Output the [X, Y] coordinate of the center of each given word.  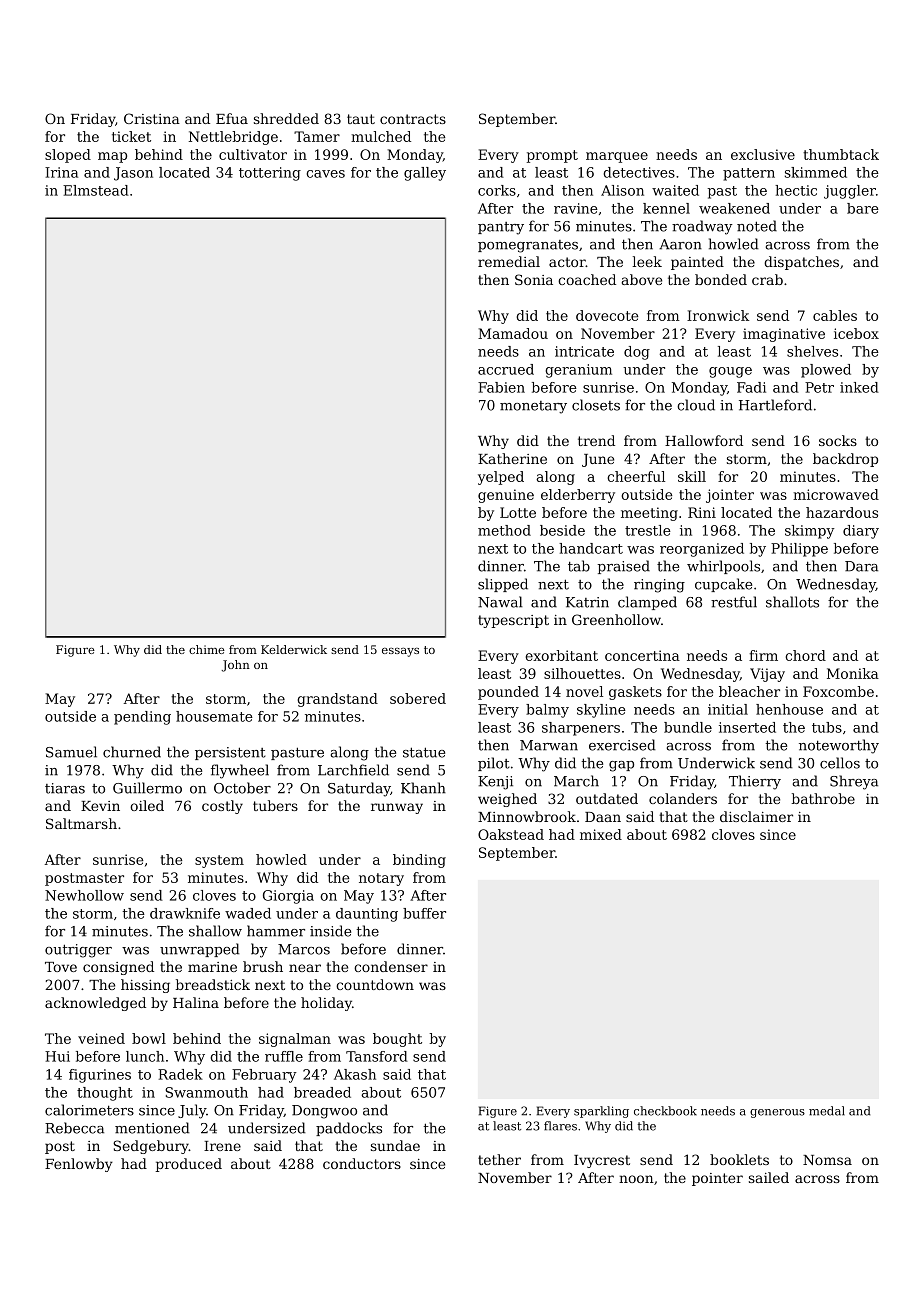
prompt [552, 156]
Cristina [152, 118]
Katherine [512, 458]
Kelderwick [294, 649]
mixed [601, 834]
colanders [683, 798]
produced [188, 1165]
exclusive [763, 154]
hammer [276, 931]
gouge [730, 372]
